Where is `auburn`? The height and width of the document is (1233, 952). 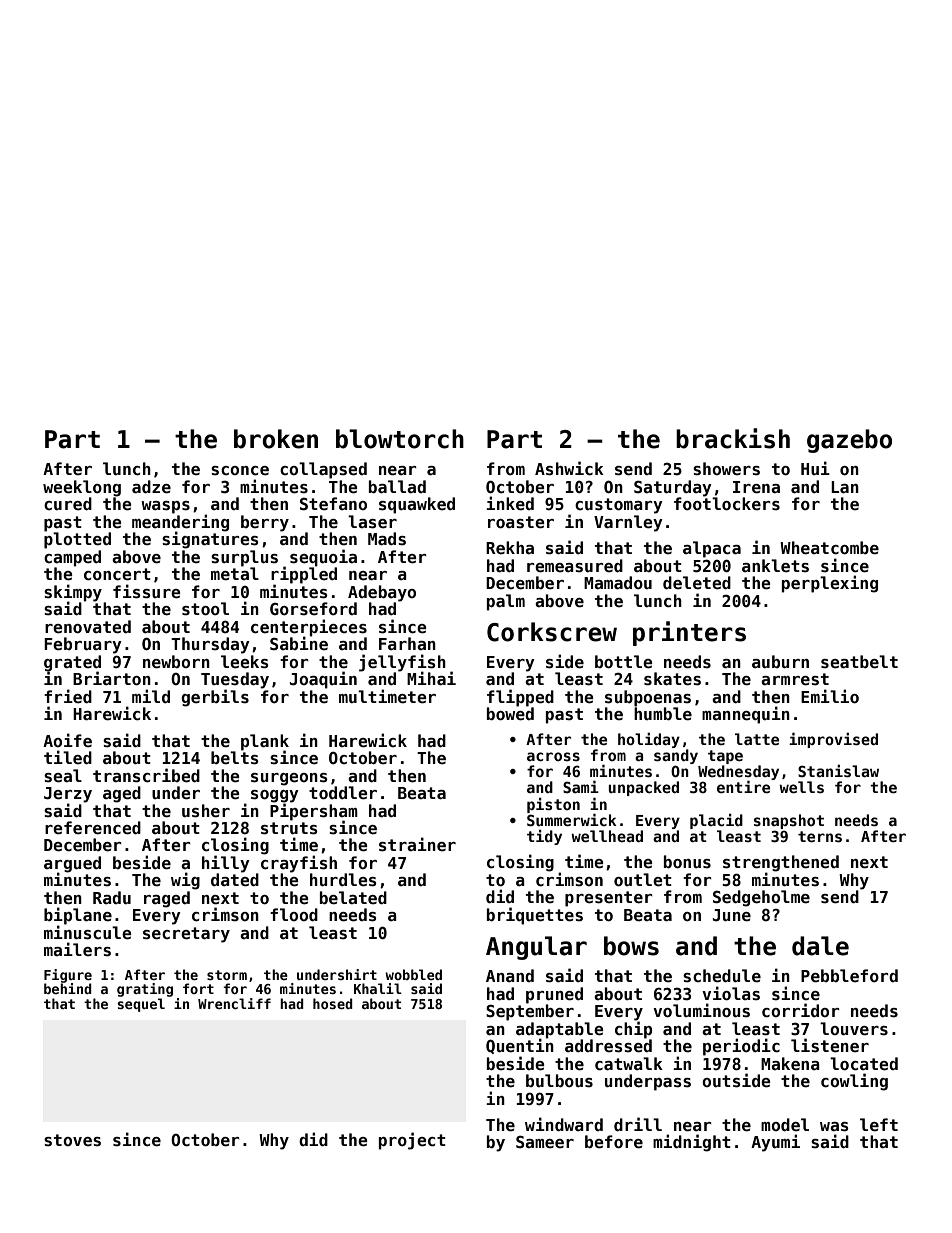
auburn is located at coordinates (780, 661).
